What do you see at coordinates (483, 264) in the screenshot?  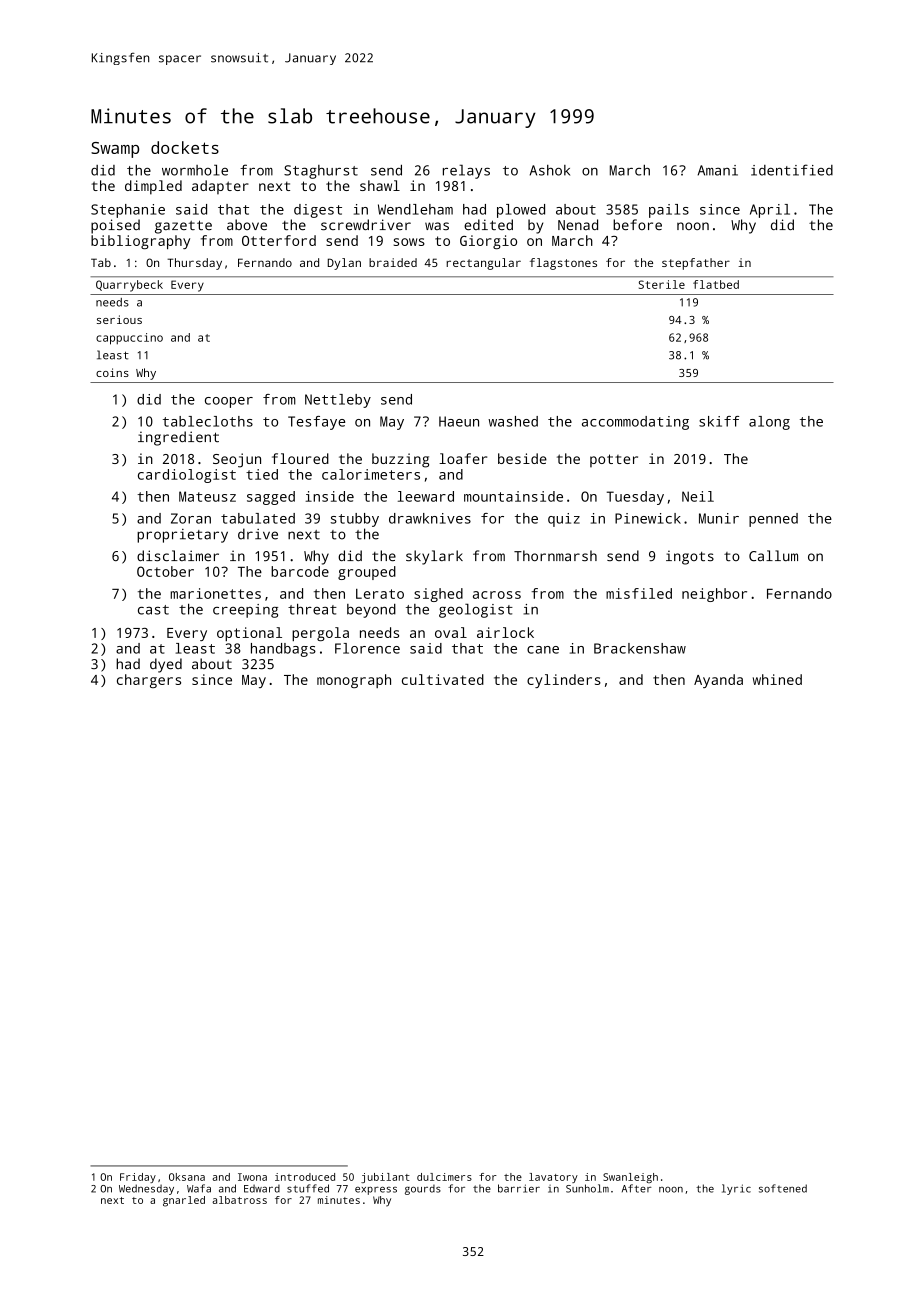 I see `rectangular` at bounding box center [483, 264].
